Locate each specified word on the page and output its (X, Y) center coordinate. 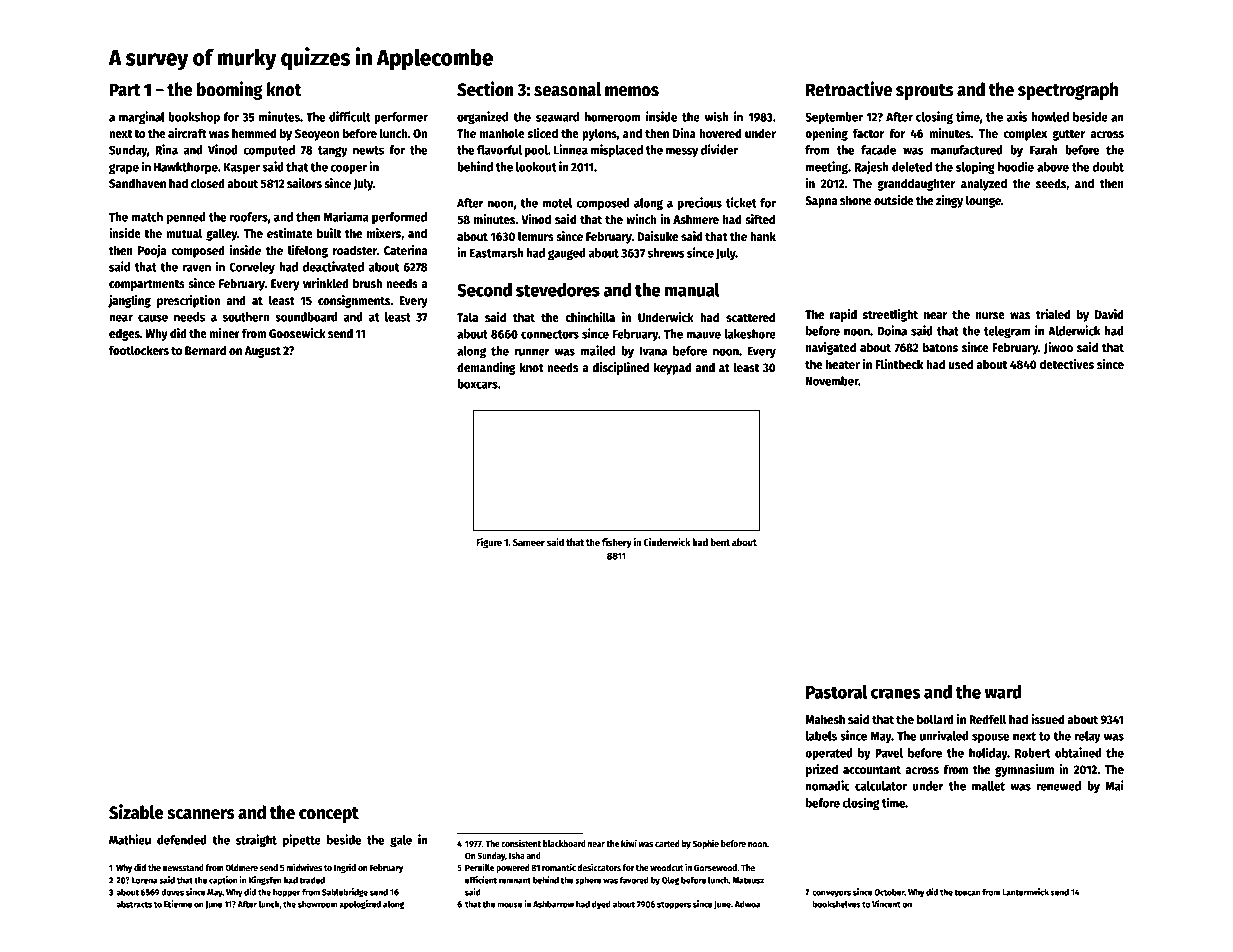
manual (692, 290)
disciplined (620, 368)
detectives (1067, 364)
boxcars (477, 384)
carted (667, 843)
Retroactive (849, 89)
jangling (129, 301)
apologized (360, 905)
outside (894, 200)
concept (329, 815)
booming (230, 90)
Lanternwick (1025, 892)
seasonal (567, 89)
